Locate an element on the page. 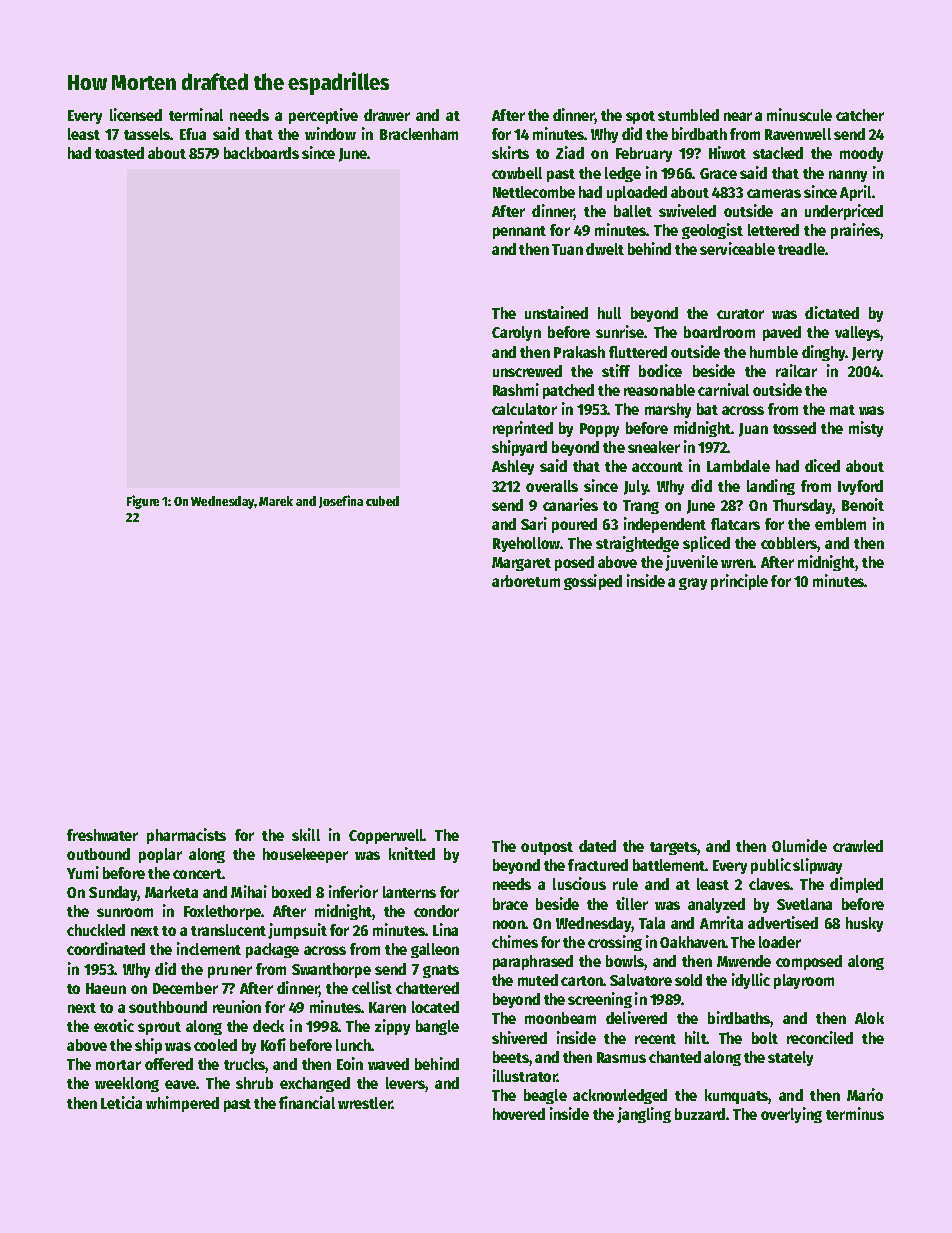 The image size is (952, 1233). near is located at coordinates (738, 116).
